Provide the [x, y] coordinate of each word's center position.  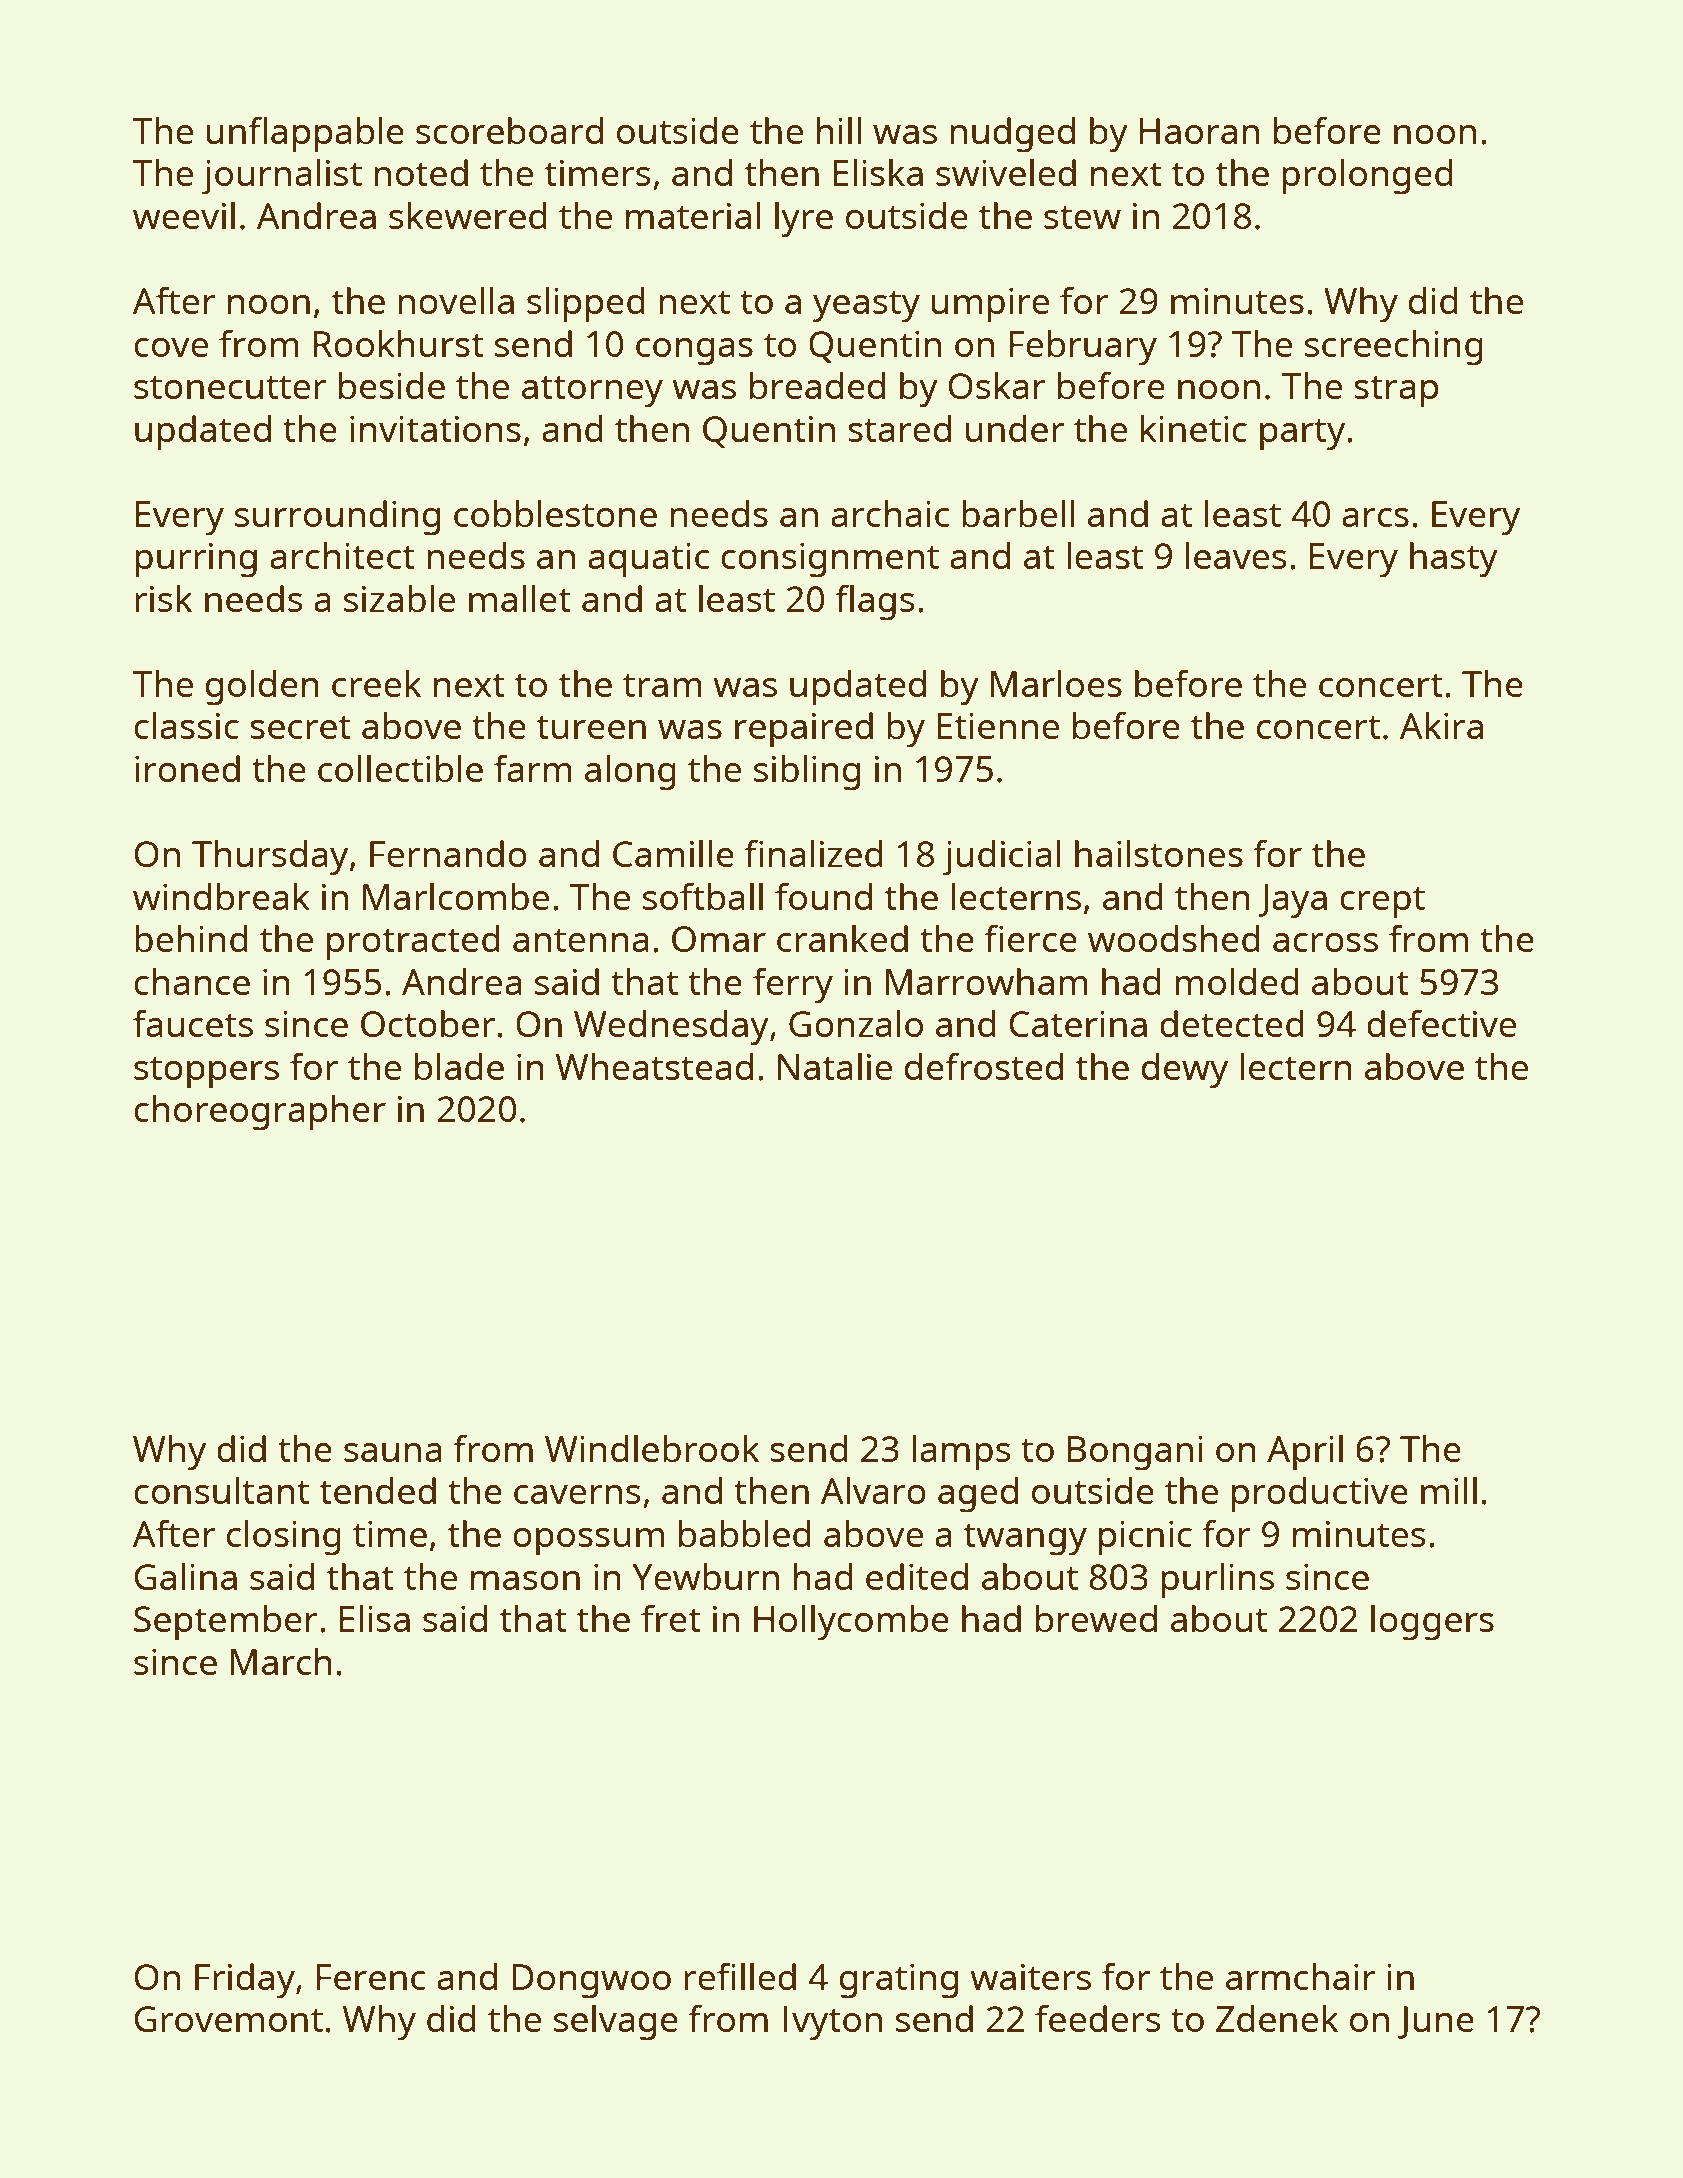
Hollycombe [851, 1623]
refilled [740, 1976]
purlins [1217, 1581]
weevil [184, 215]
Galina [186, 1576]
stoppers [206, 1072]
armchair [1301, 1976]
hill [839, 130]
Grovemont [229, 2019]
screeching [1394, 348]
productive [1320, 1495]
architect [342, 555]
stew [1082, 217]
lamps [961, 1453]
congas [694, 352]
